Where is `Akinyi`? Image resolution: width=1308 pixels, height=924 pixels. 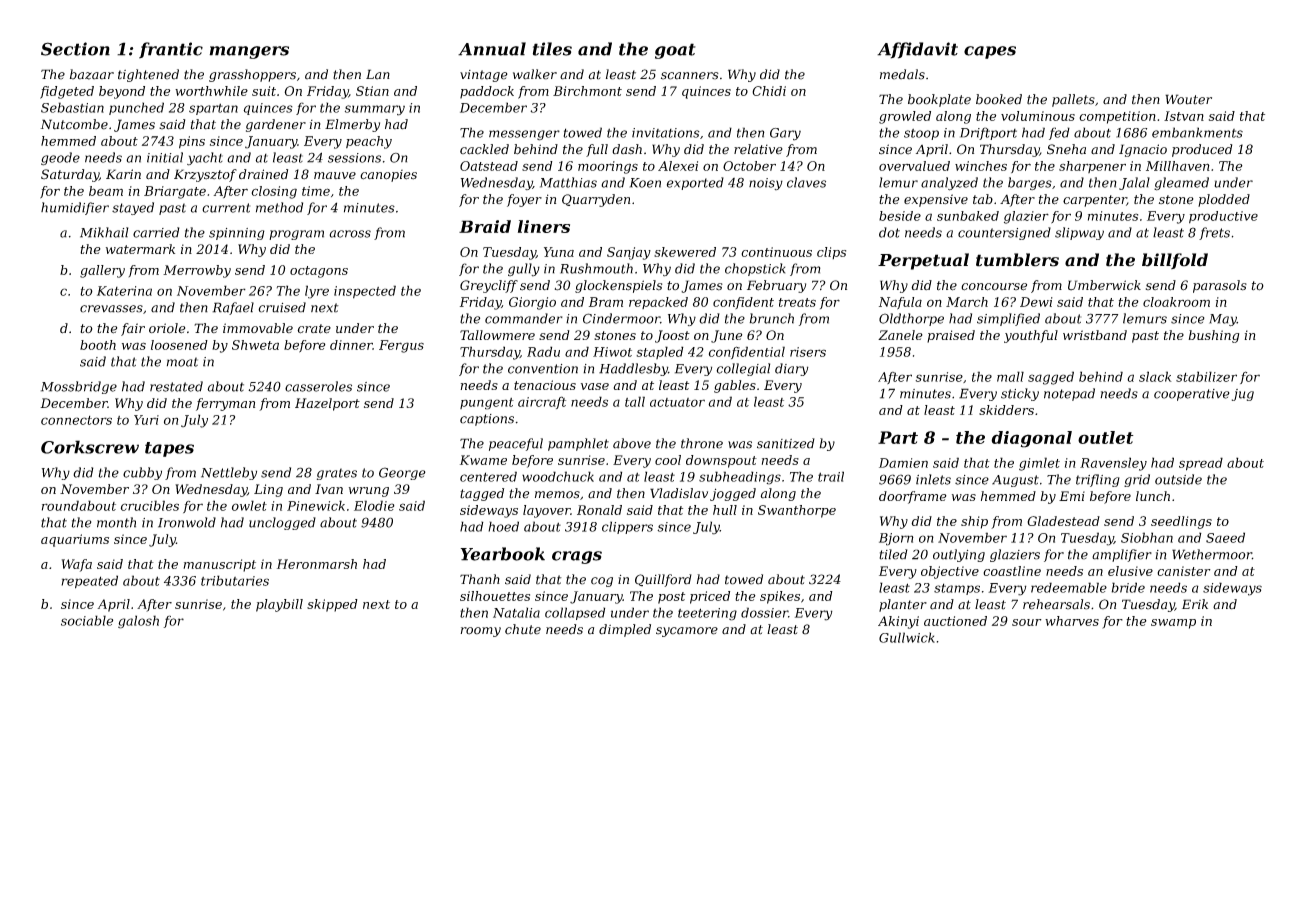 Akinyi is located at coordinates (898, 622).
